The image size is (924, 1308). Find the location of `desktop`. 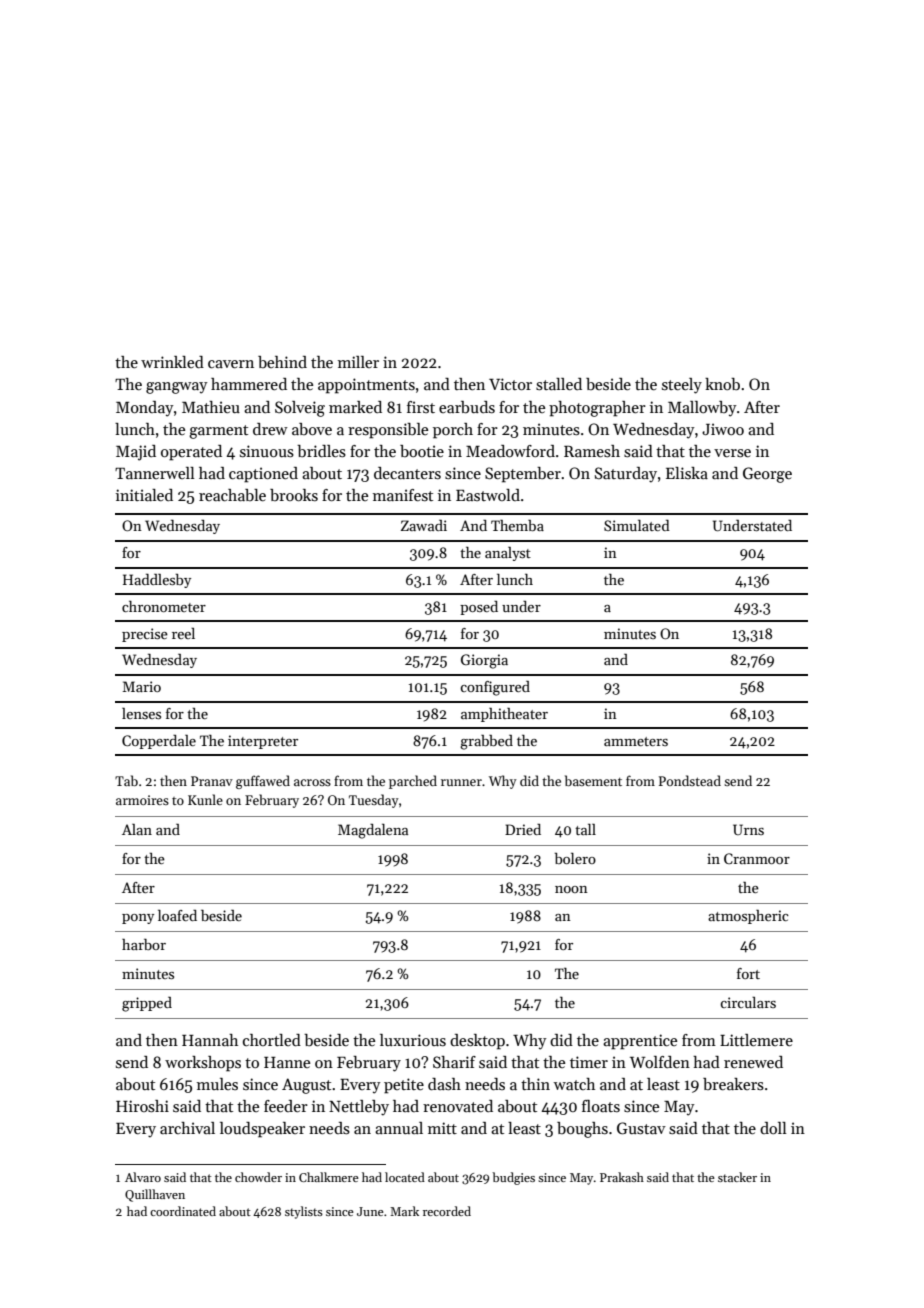

desktop is located at coordinates (477, 1042).
